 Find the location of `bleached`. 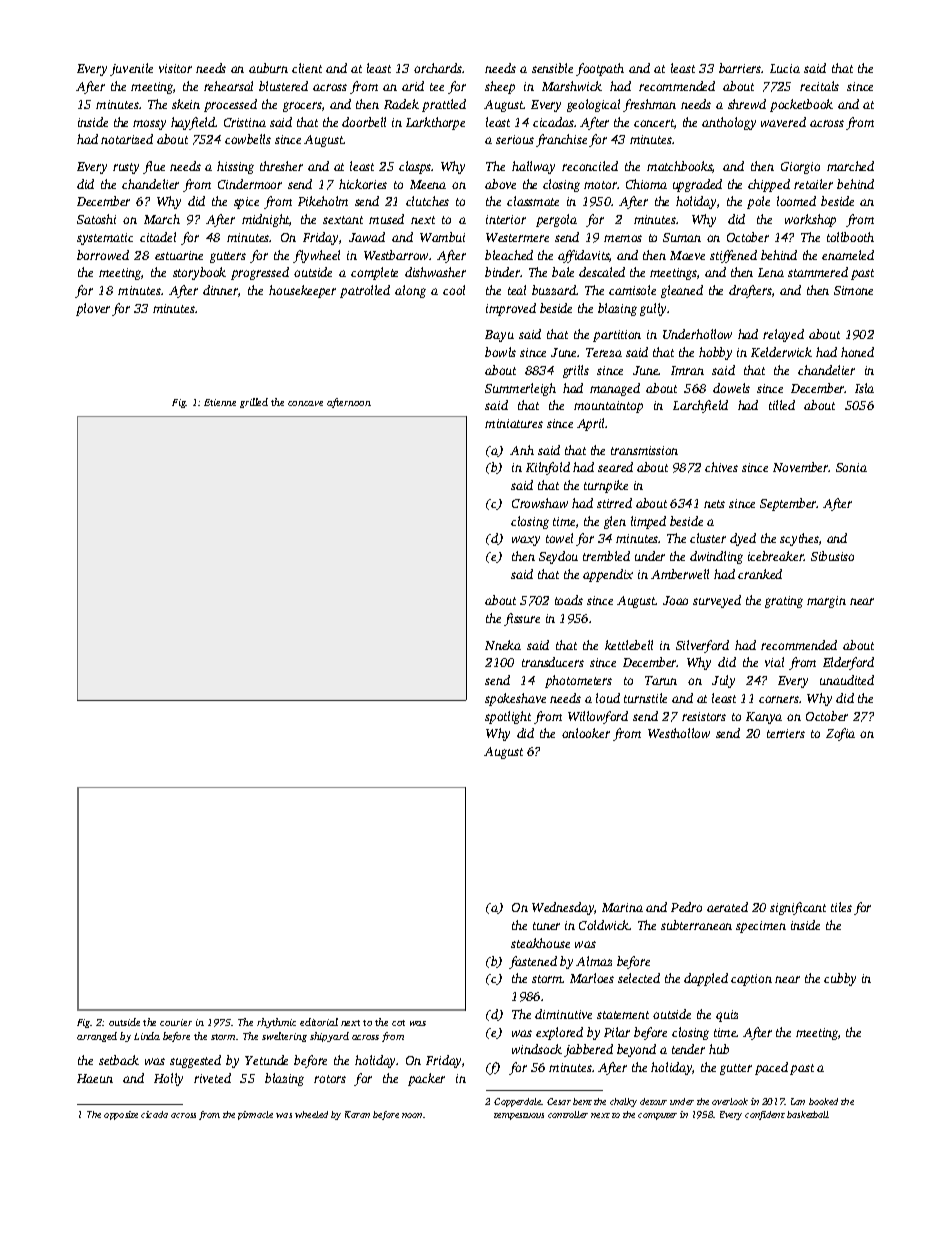

bleached is located at coordinates (509, 255).
